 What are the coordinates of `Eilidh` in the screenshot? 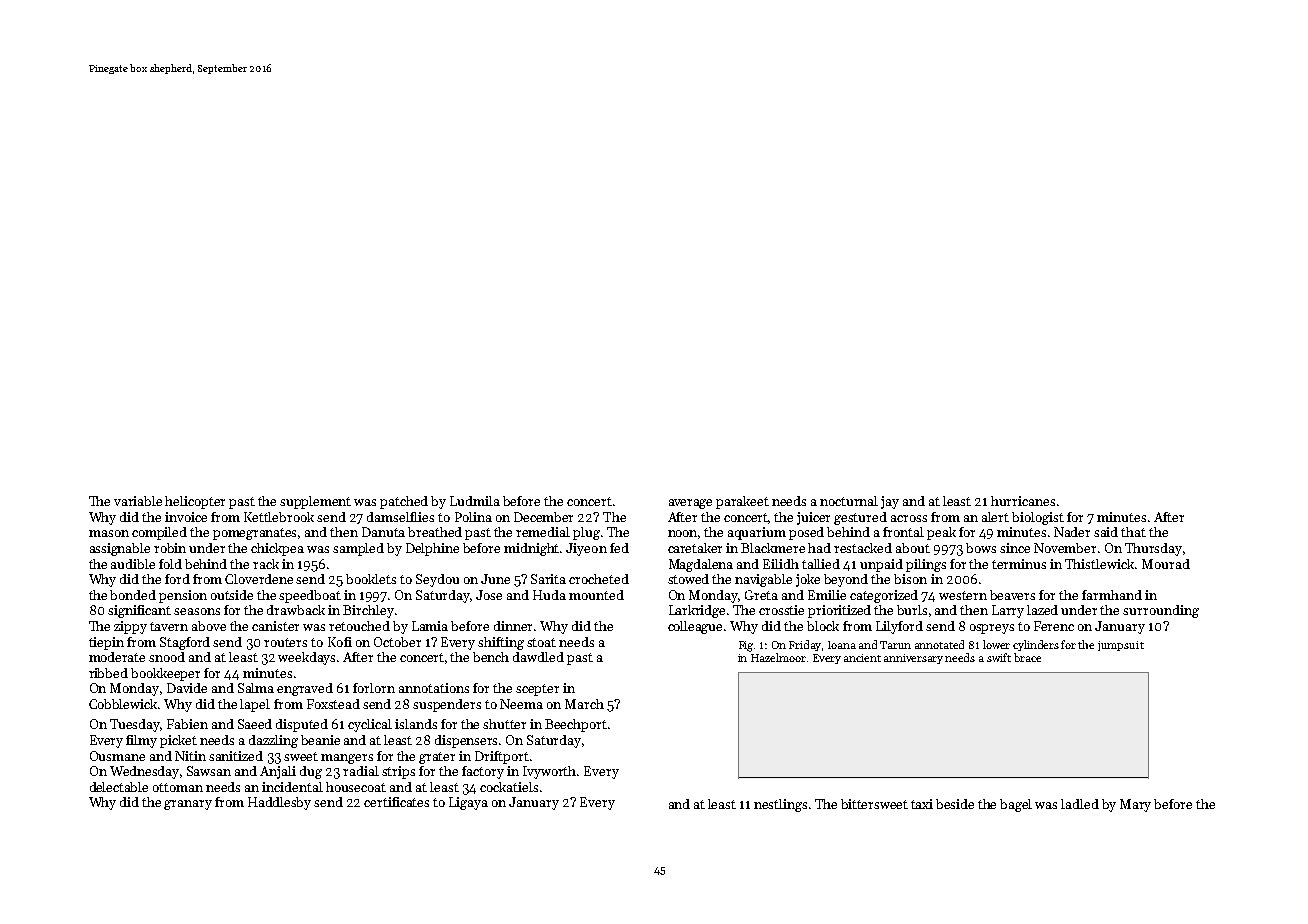 It's located at (781, 564).
